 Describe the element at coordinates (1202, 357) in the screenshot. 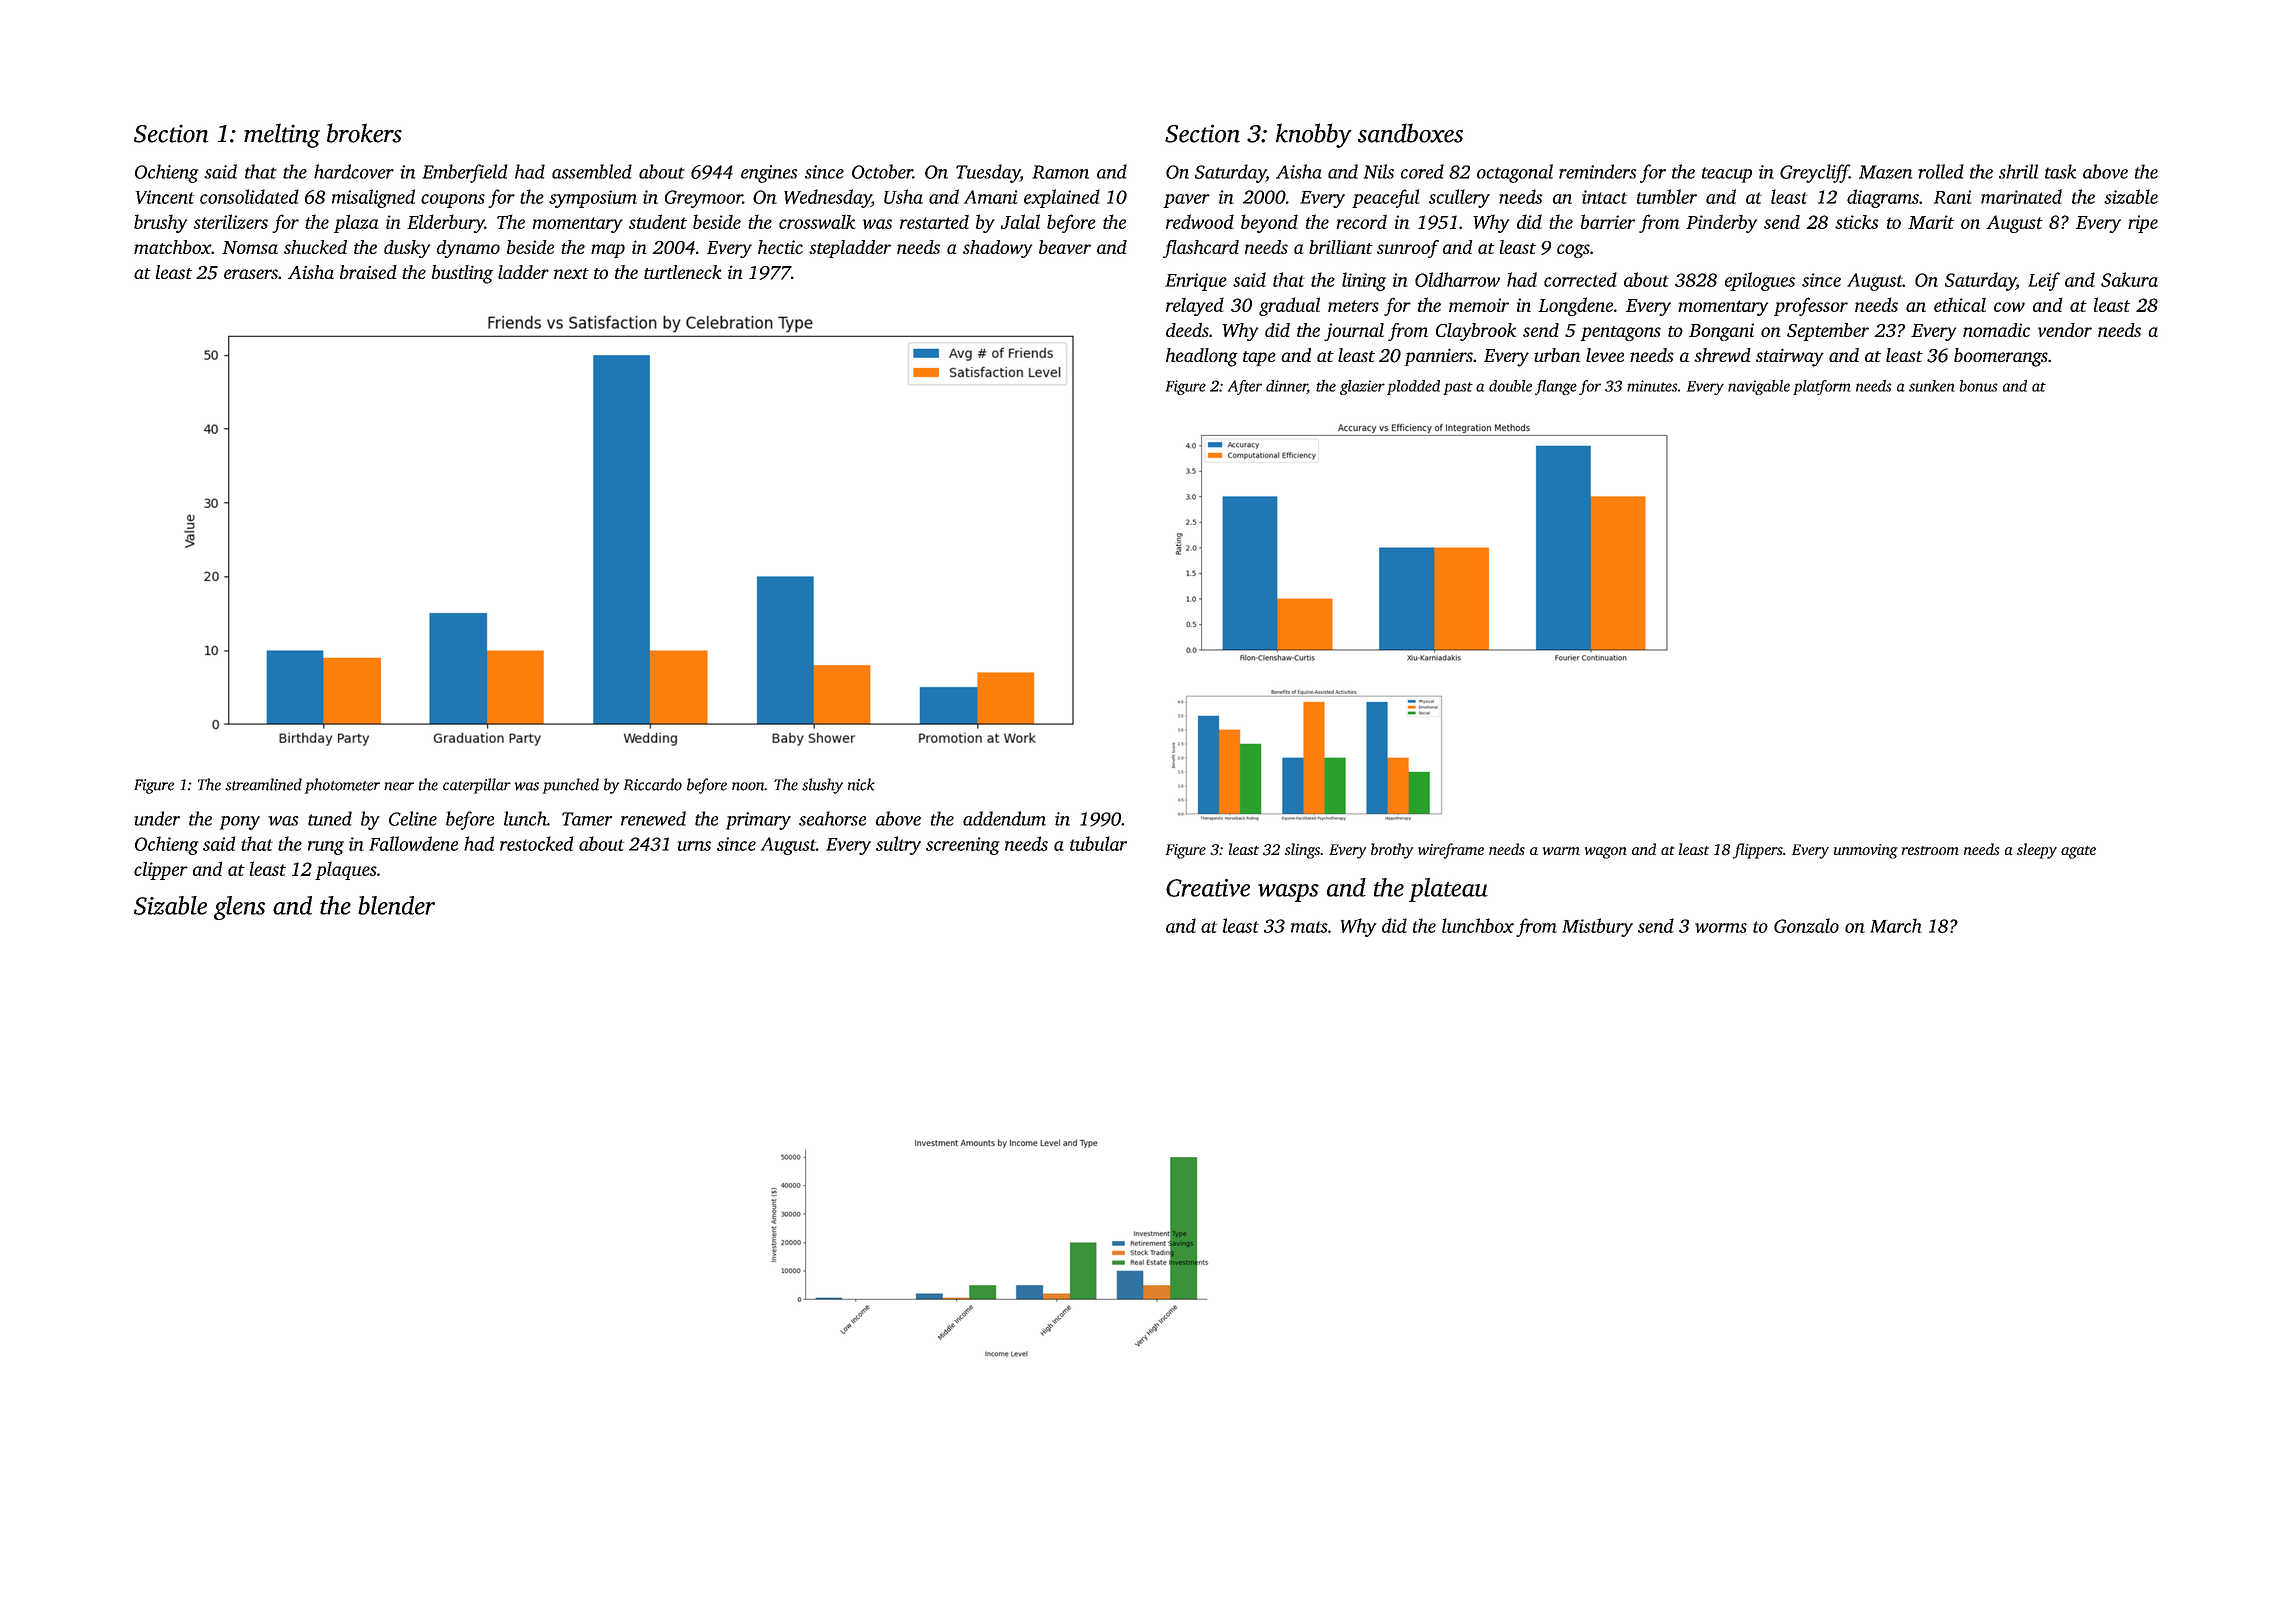

I see `headlong` at that location.
